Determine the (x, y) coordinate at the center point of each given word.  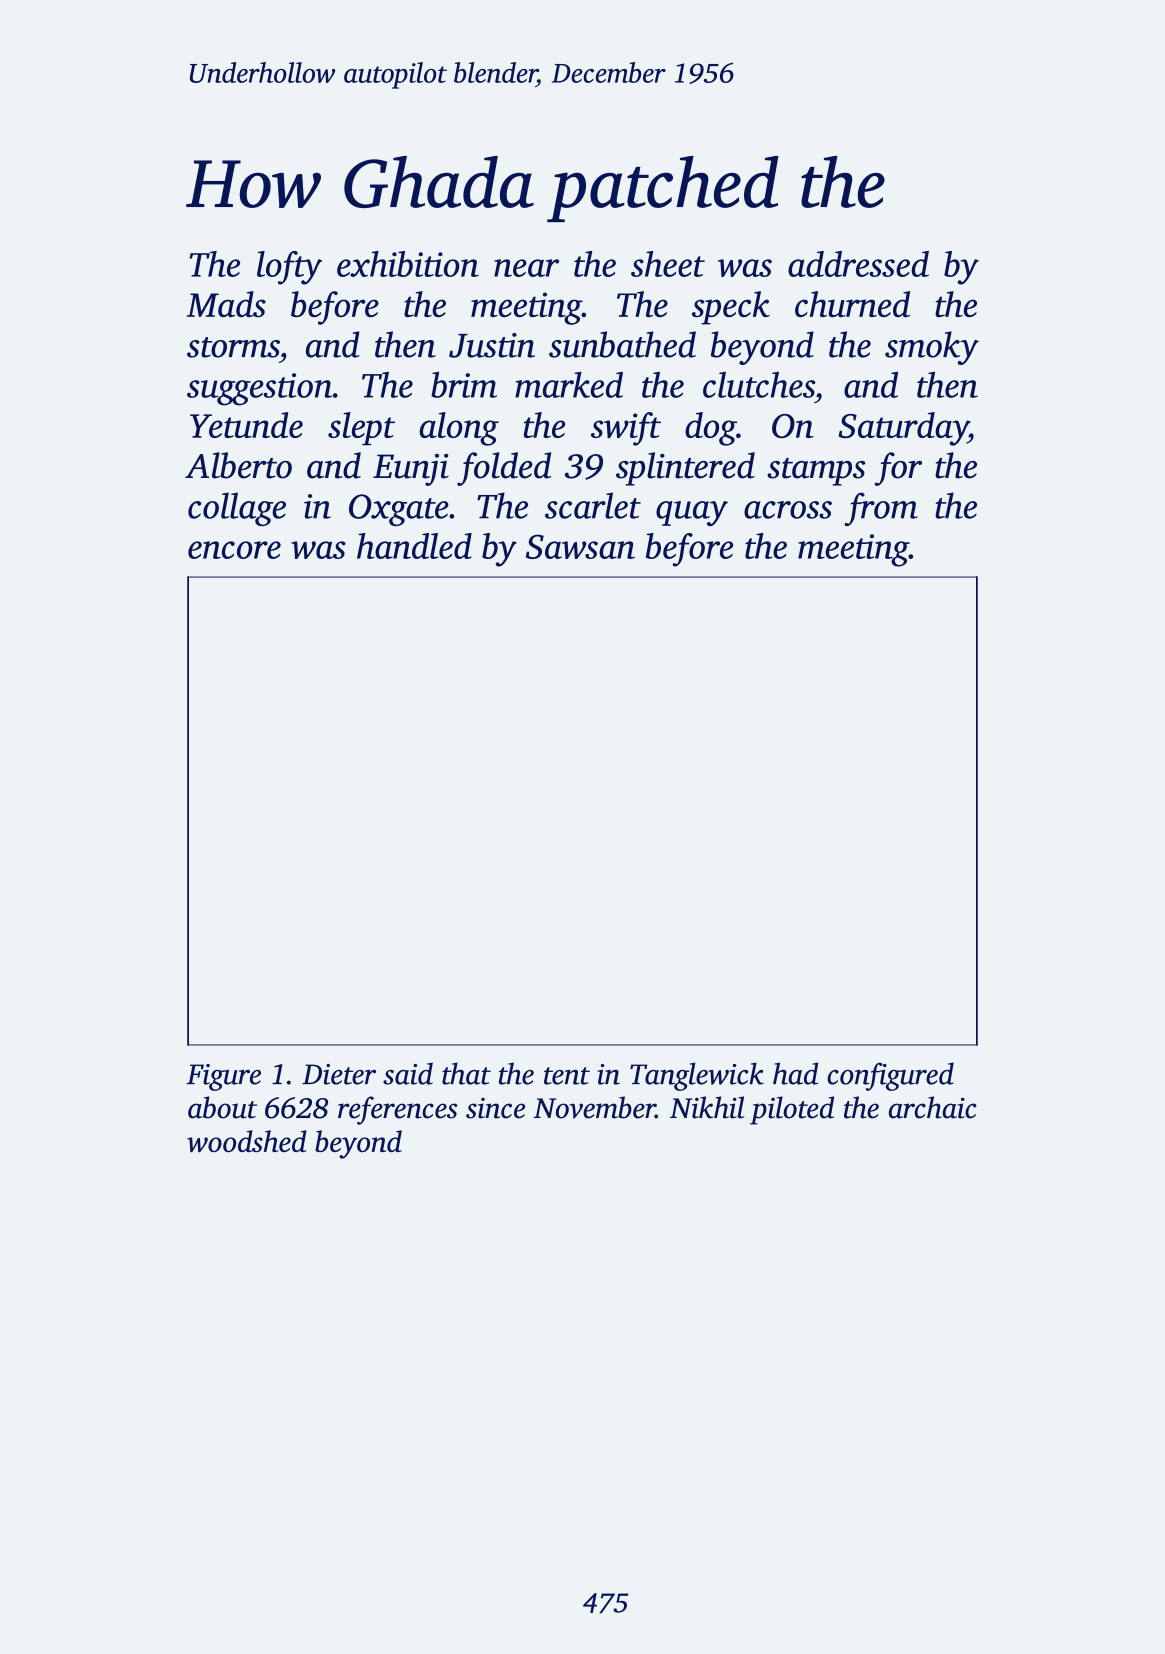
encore (234, 550)
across (788, 510)
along (459, 429)
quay (692, 513)
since (495, 1108)
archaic (933, 1107)
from (881, 509)
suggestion (259, 389)
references (397, 1110)
